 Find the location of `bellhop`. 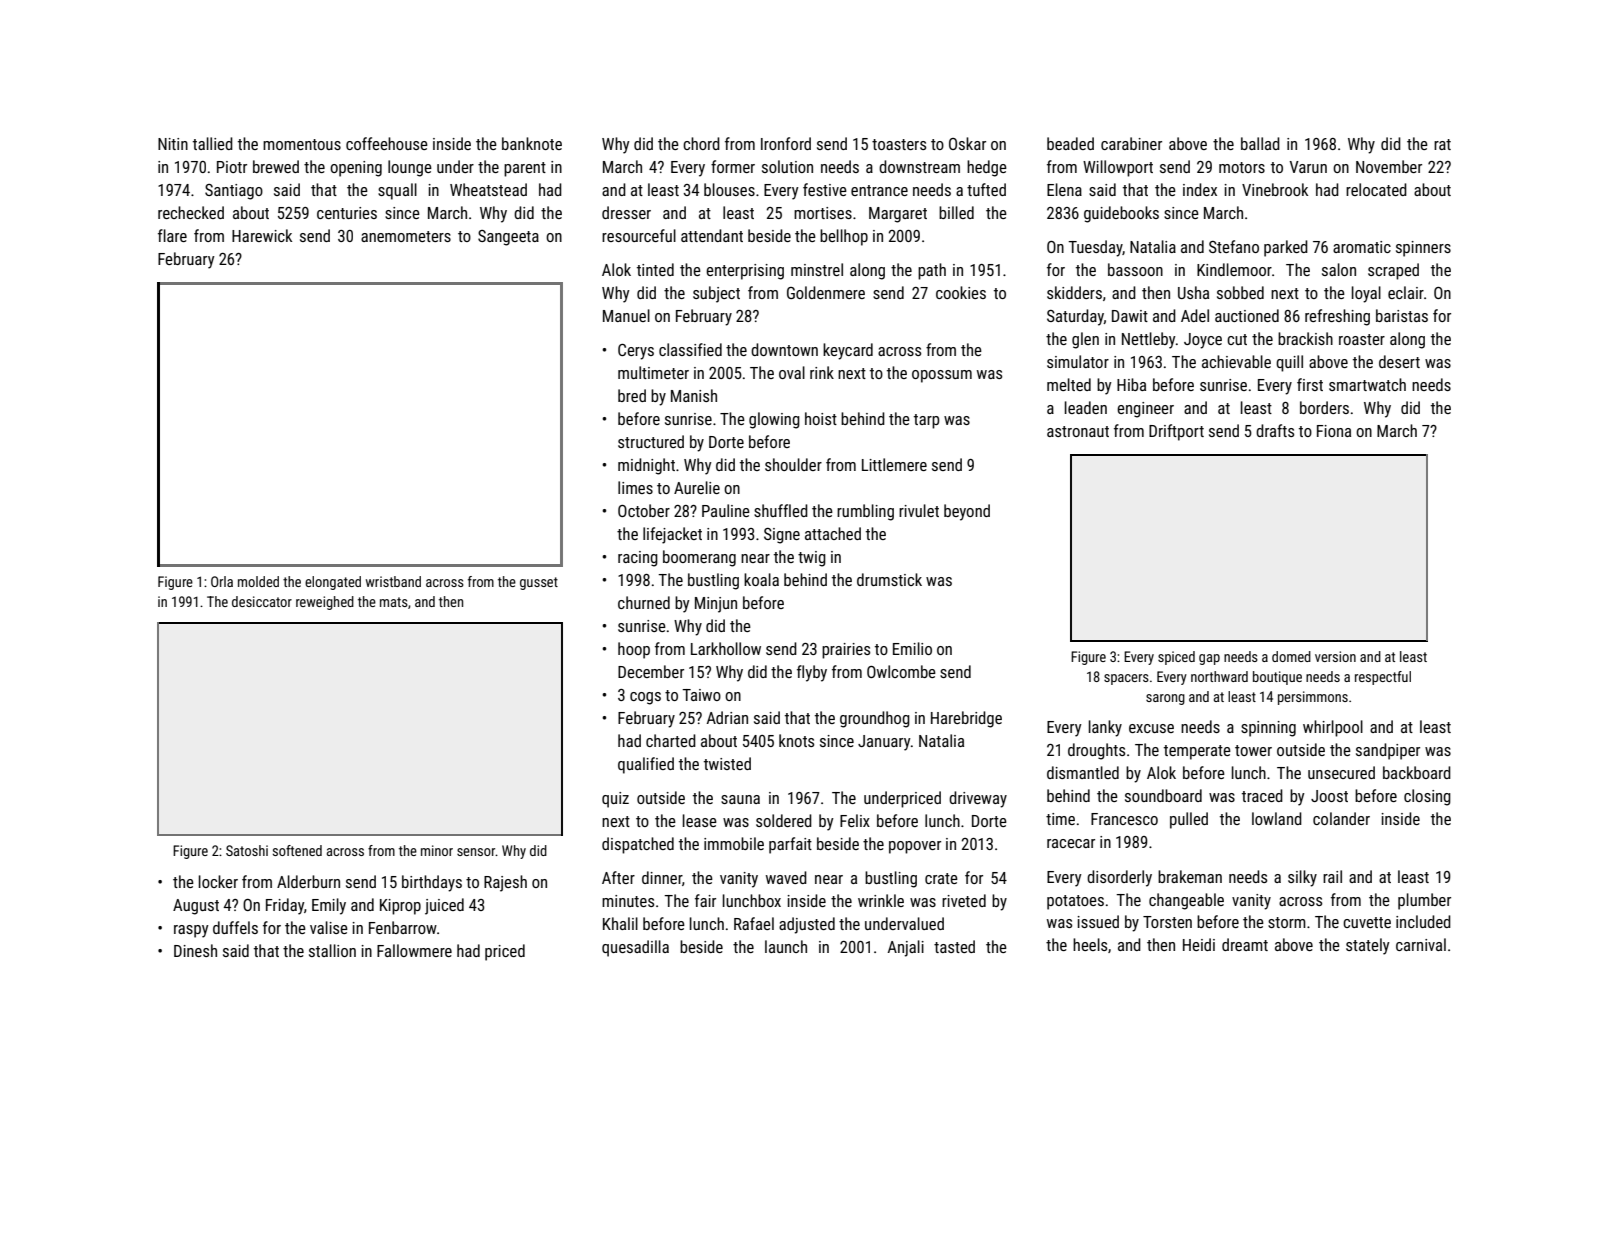

bellhop is located at coordinates (844, 237).
